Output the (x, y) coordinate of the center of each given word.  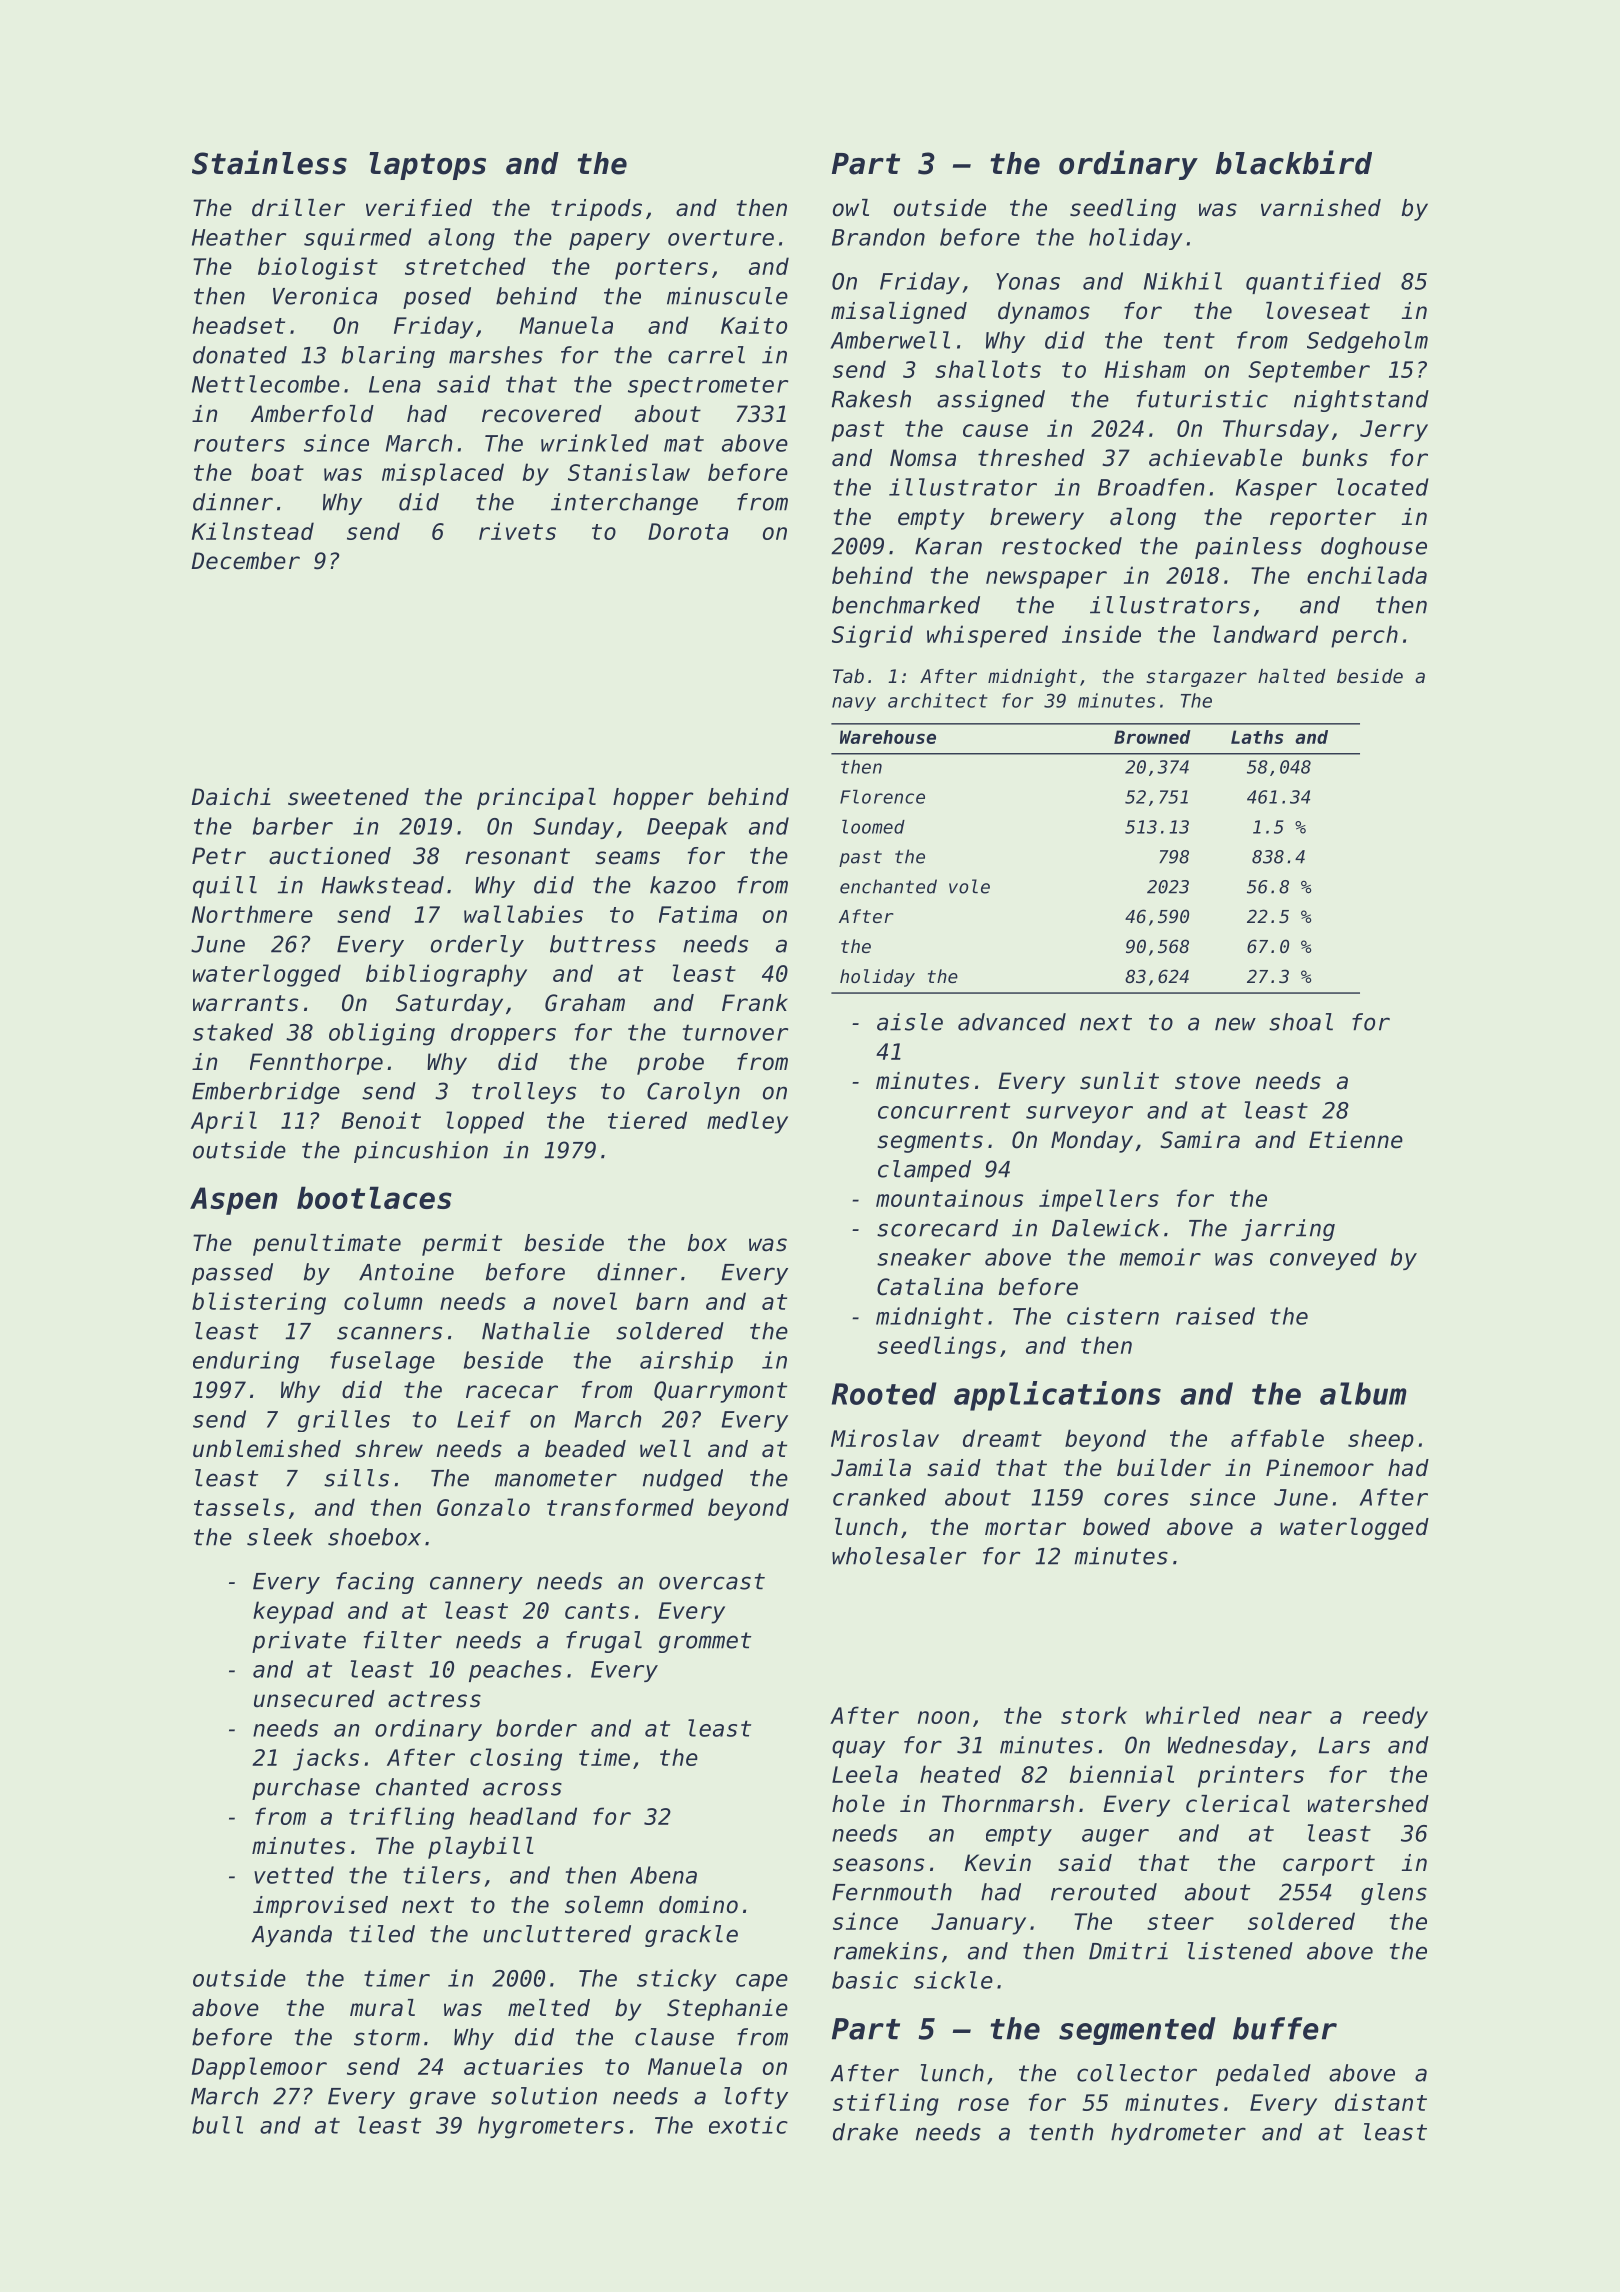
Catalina (930, 1287)
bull (217, 2125)
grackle (691, 1936)
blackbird (1294, 162)
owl (851, 208)
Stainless (269, 162)
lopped (485, 1122)
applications (1057, 1396)
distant (1381, 2102)
